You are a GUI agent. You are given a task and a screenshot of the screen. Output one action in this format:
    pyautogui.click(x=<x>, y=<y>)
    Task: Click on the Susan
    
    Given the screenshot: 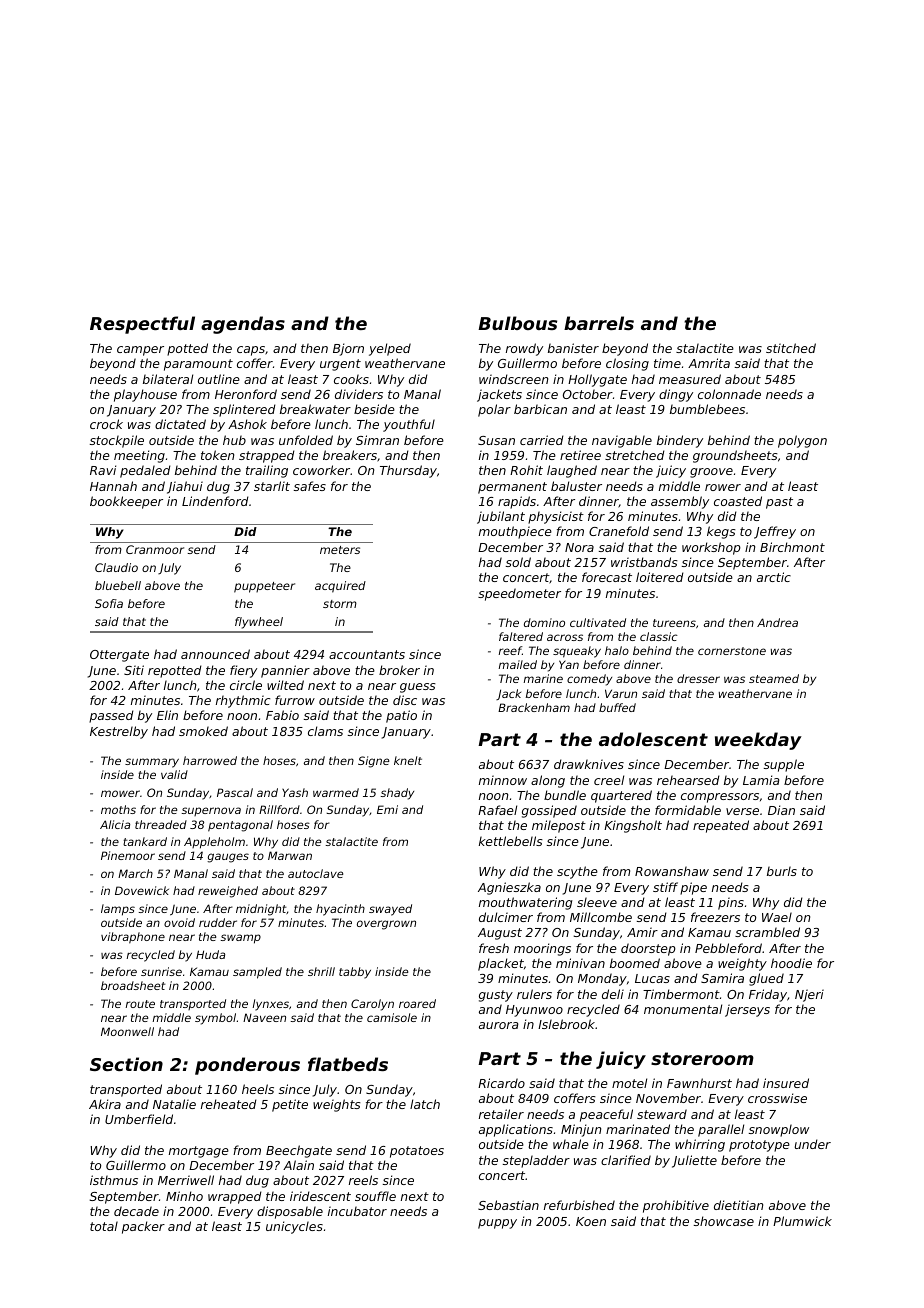 What is the action you would take?
    pyautogui.click(x=496, y=440)
